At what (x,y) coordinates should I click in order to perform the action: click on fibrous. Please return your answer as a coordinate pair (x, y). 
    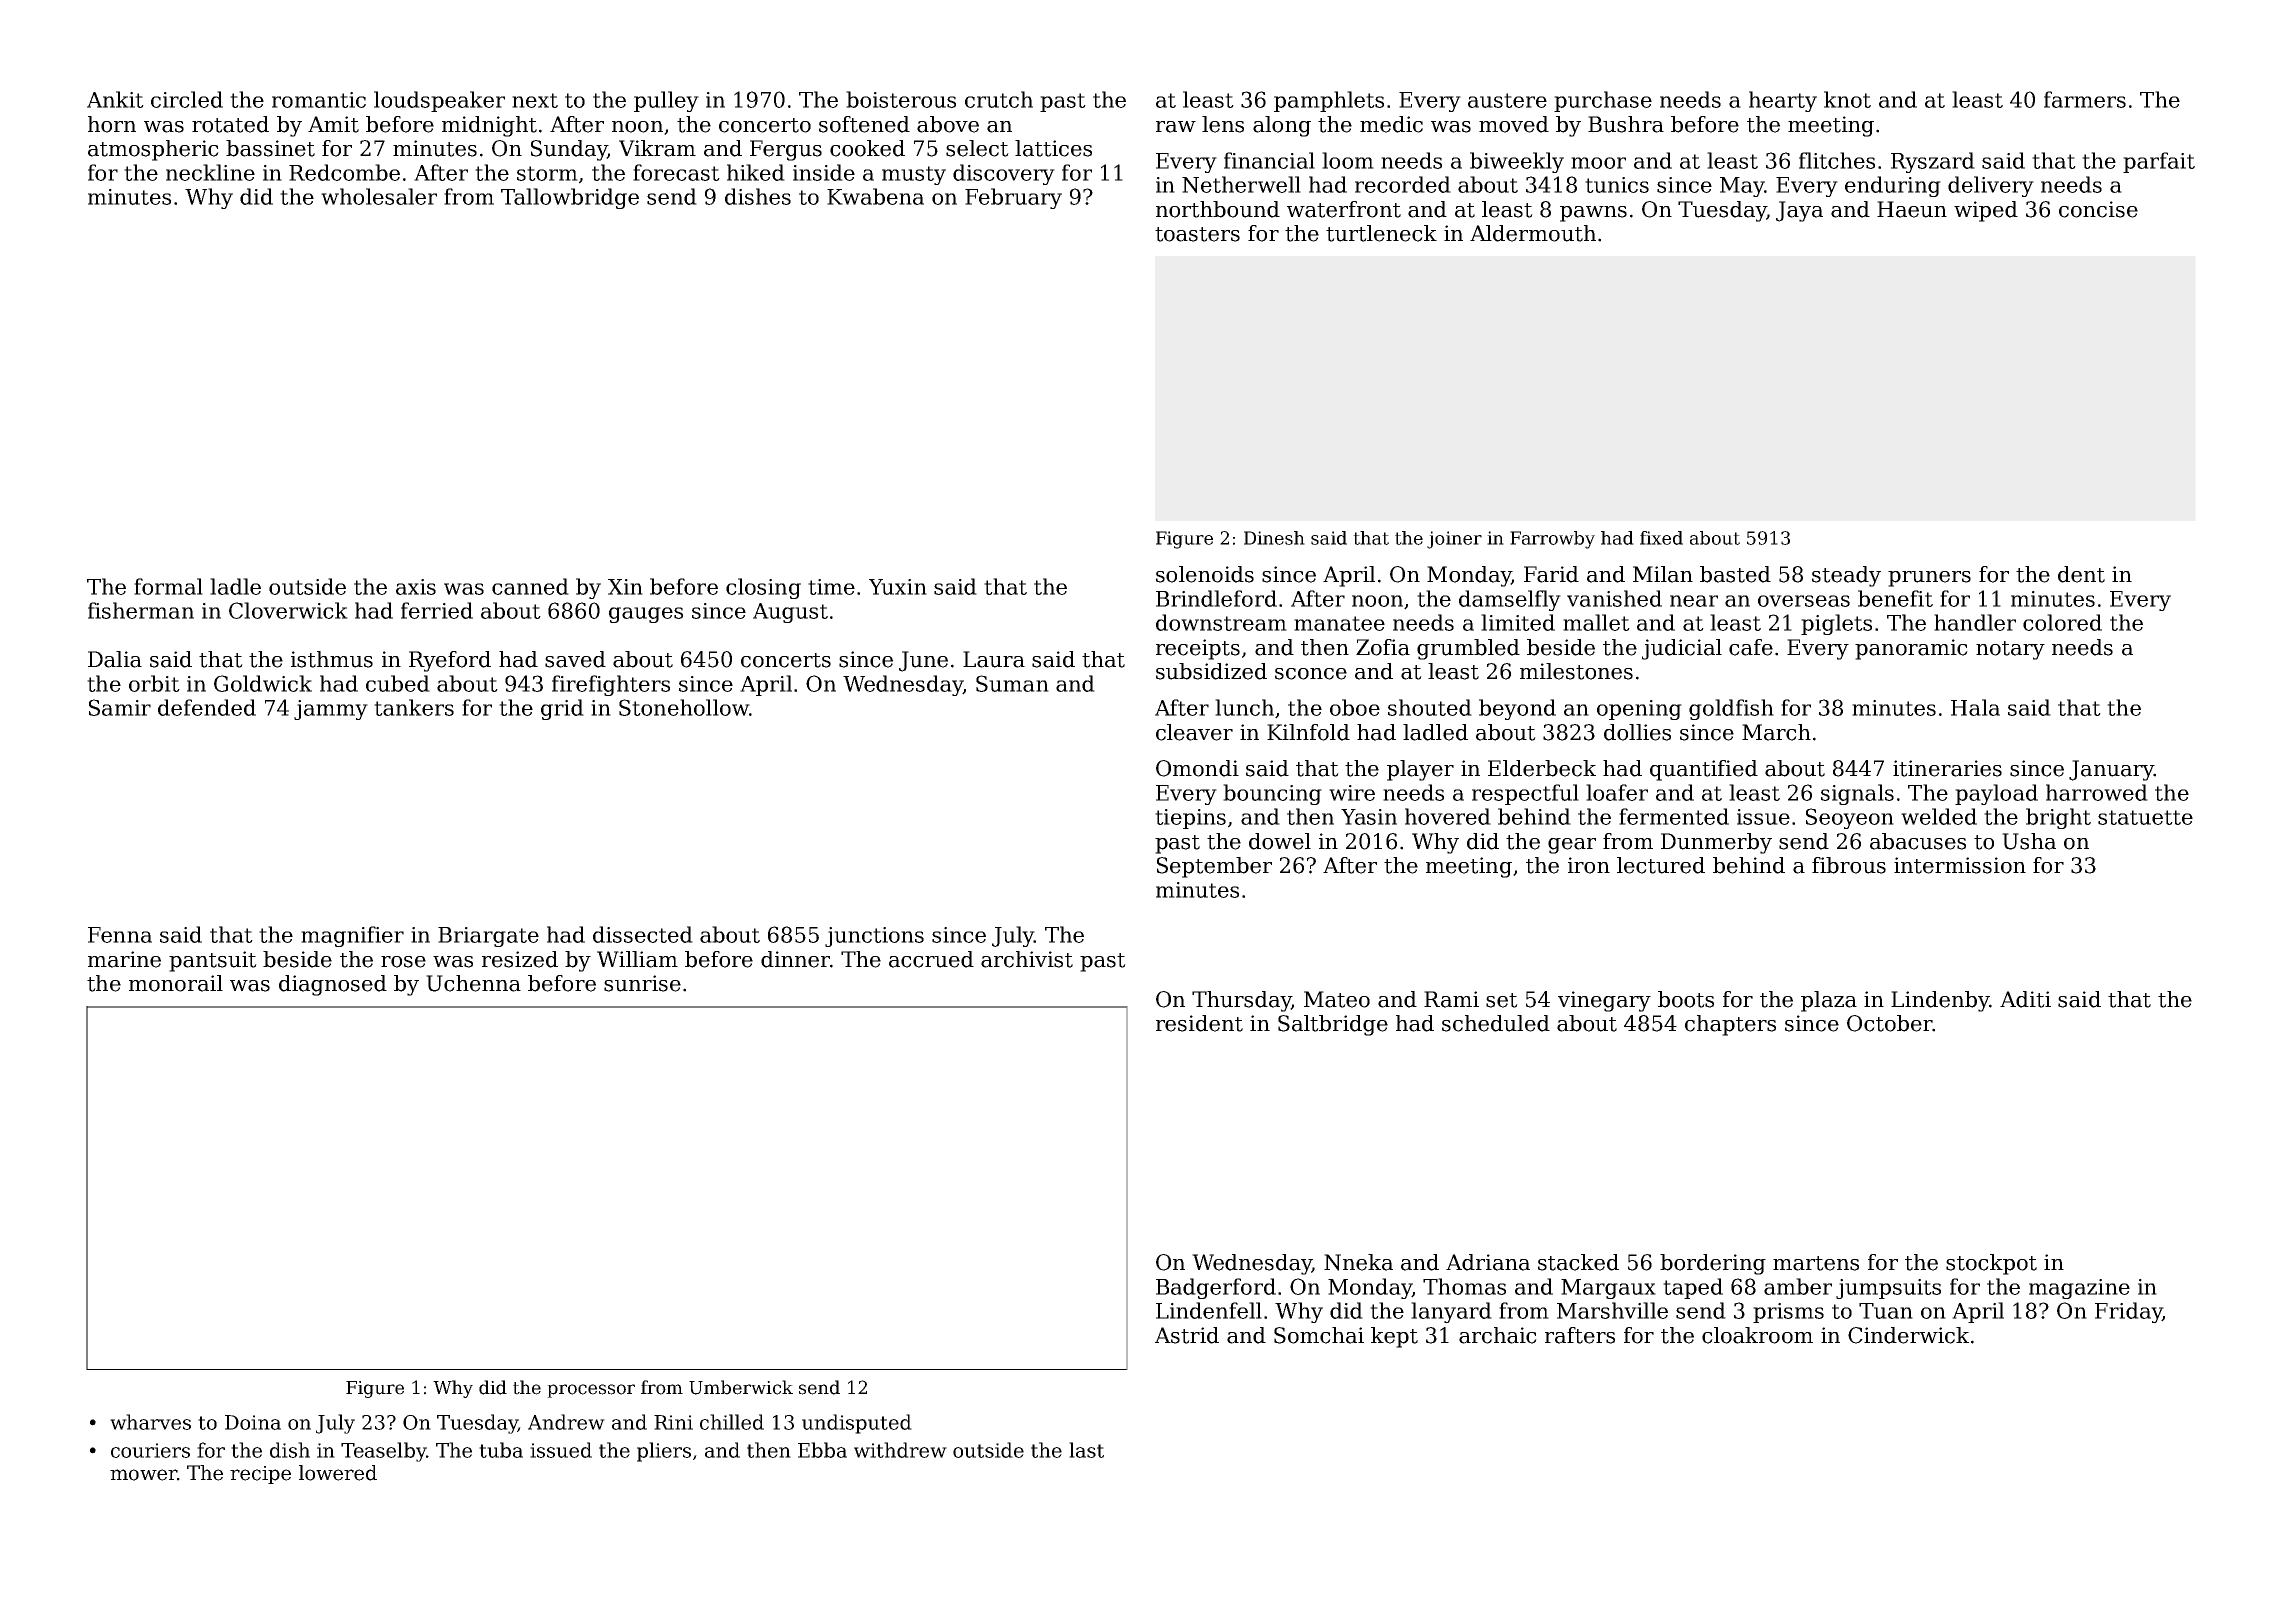
    Looking at the image, I should click on (1849, 865).
